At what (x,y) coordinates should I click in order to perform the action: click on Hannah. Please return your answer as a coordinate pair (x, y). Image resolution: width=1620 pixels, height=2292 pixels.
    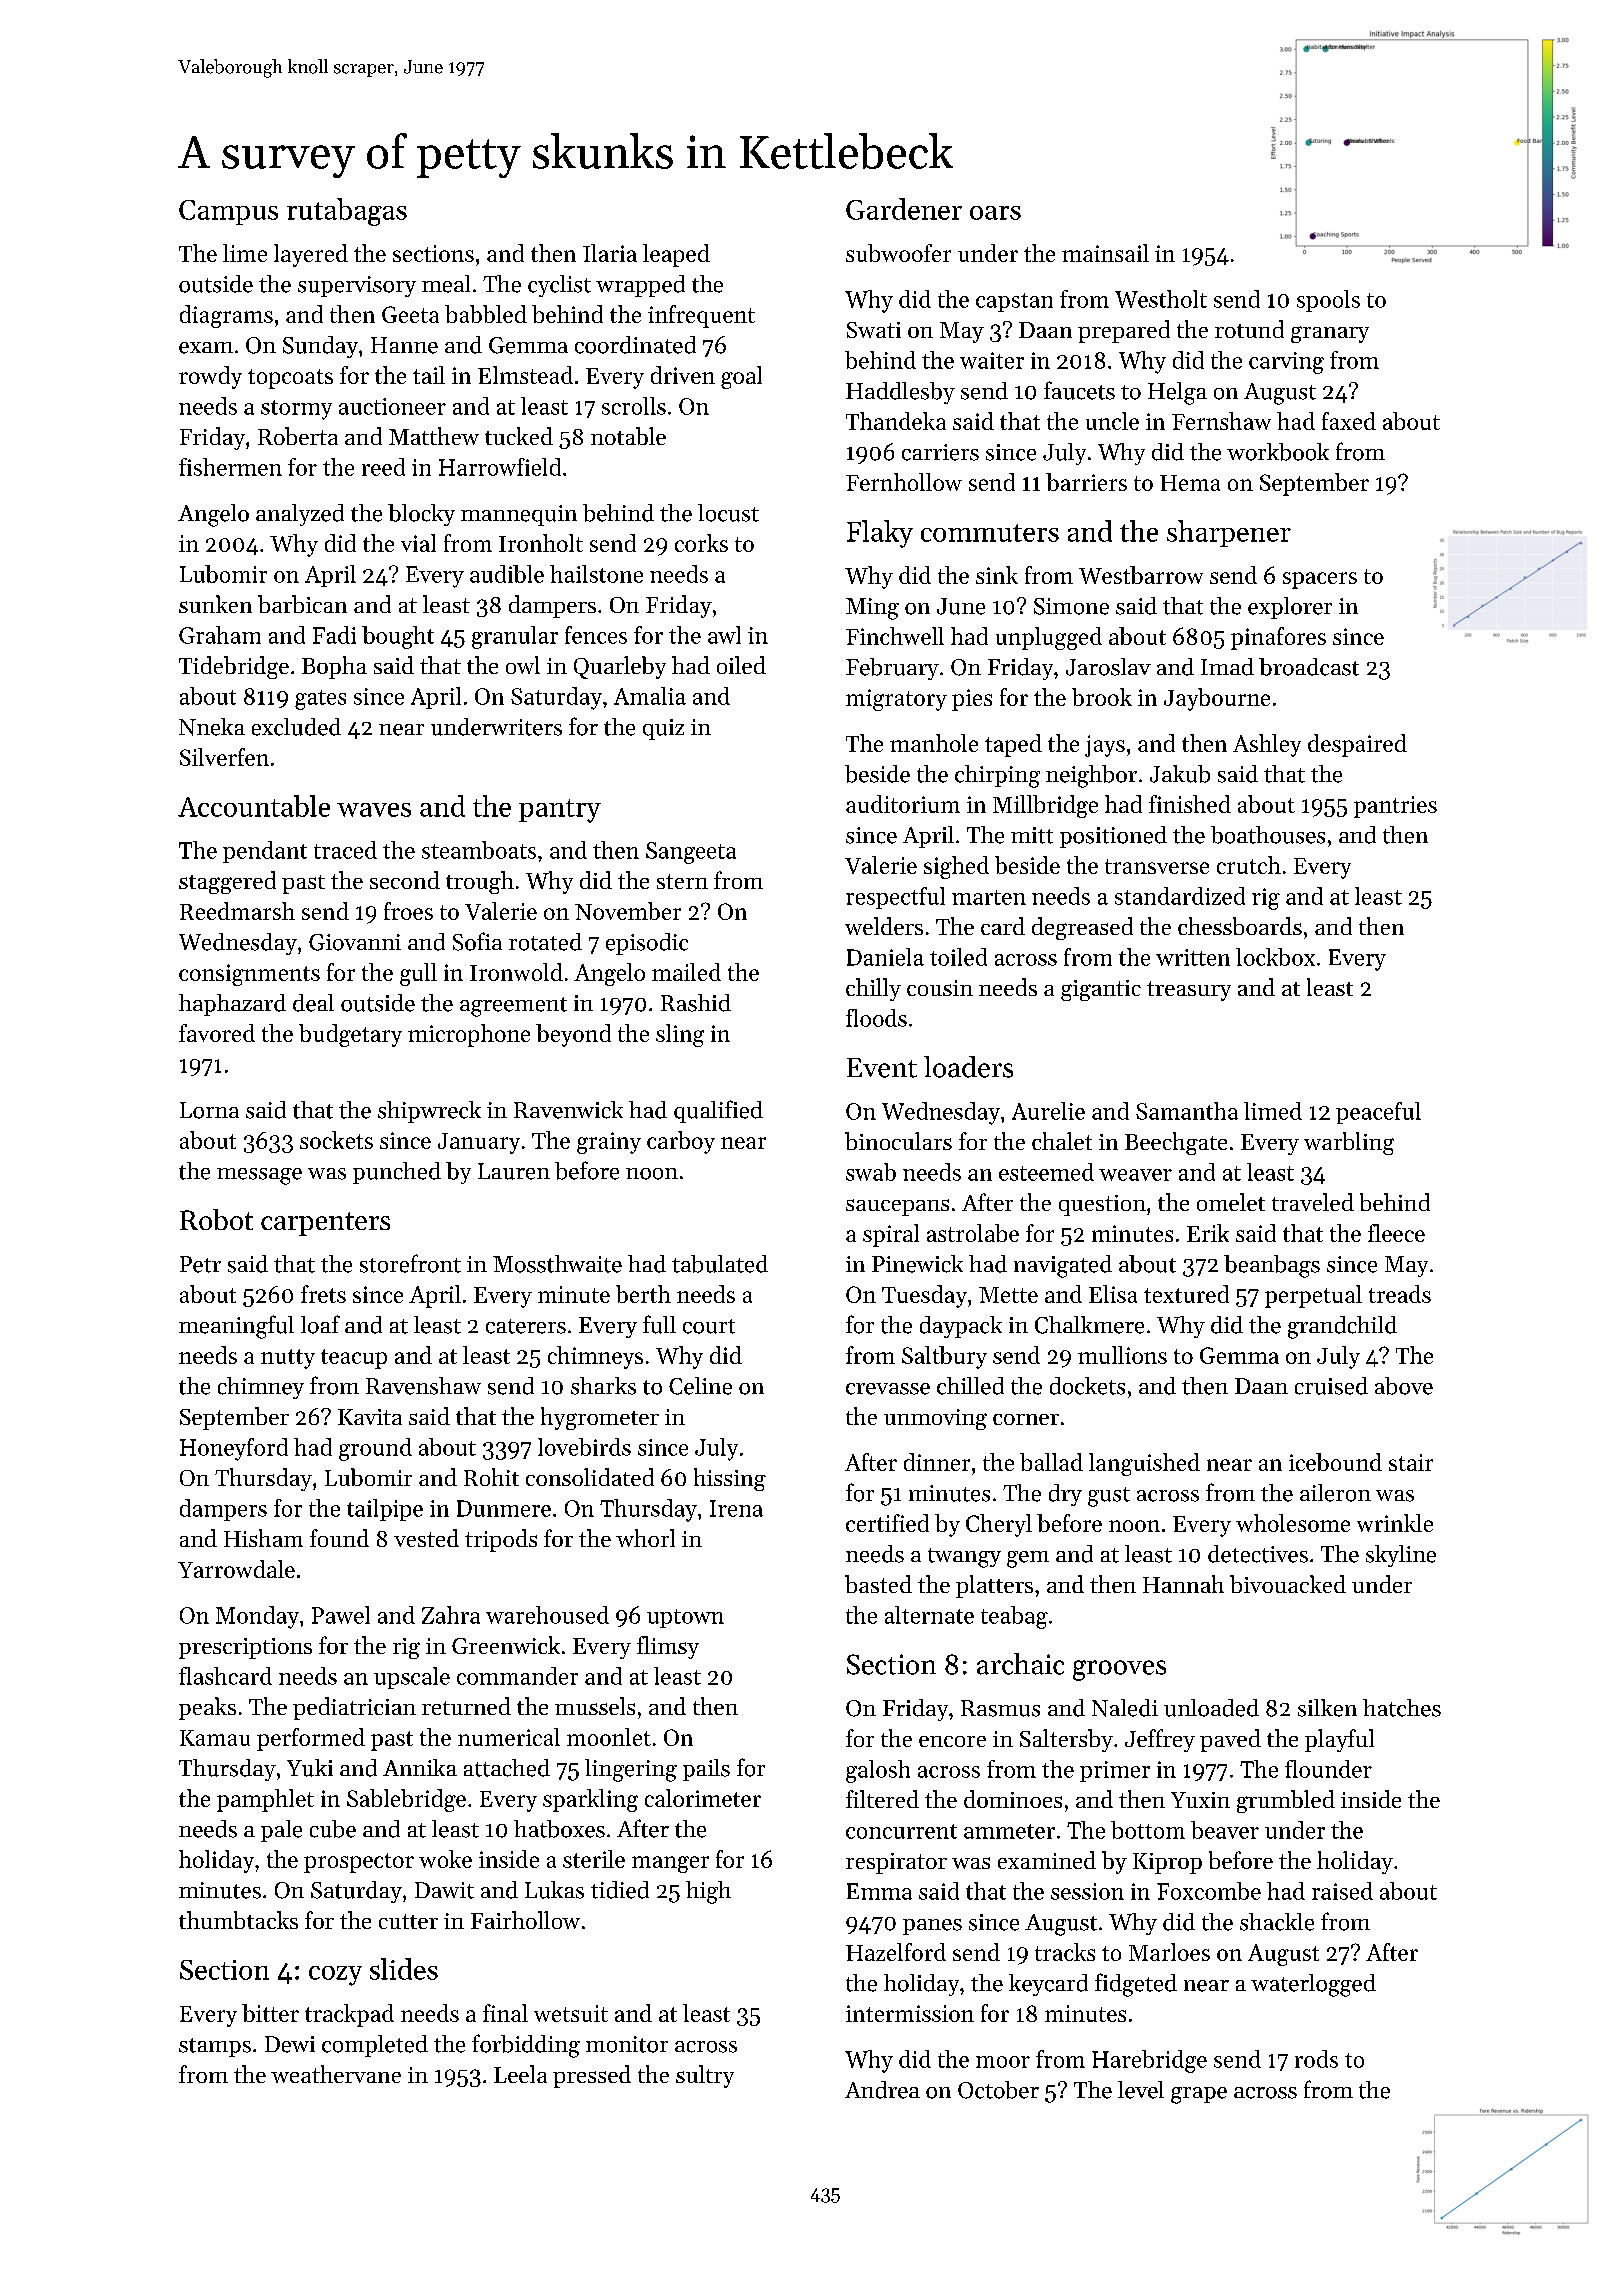
    Looking at the image, I should click on (1183, 1584).
